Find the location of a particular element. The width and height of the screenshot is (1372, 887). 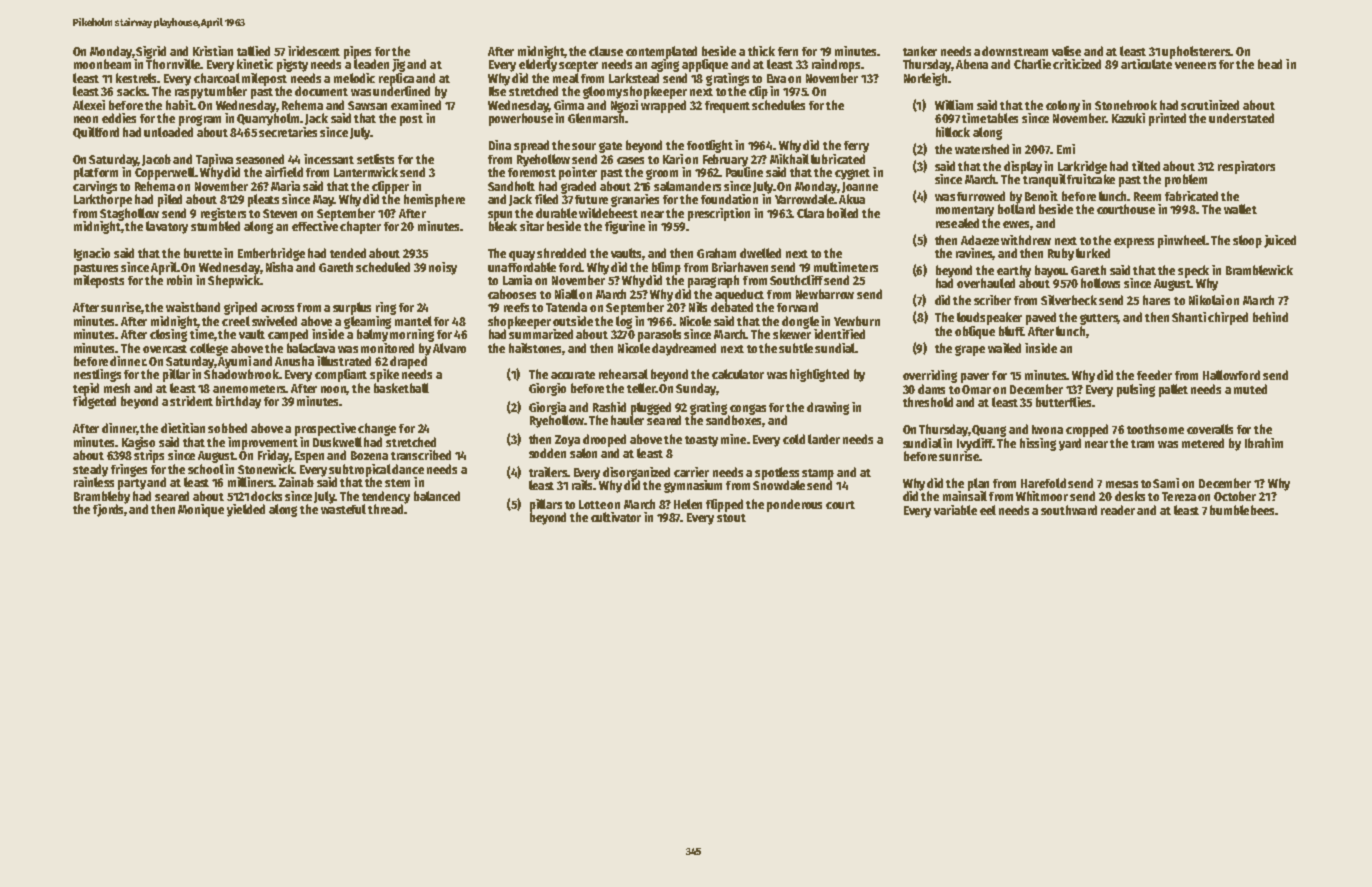

cabooses is located at coordinates (512, 294).
